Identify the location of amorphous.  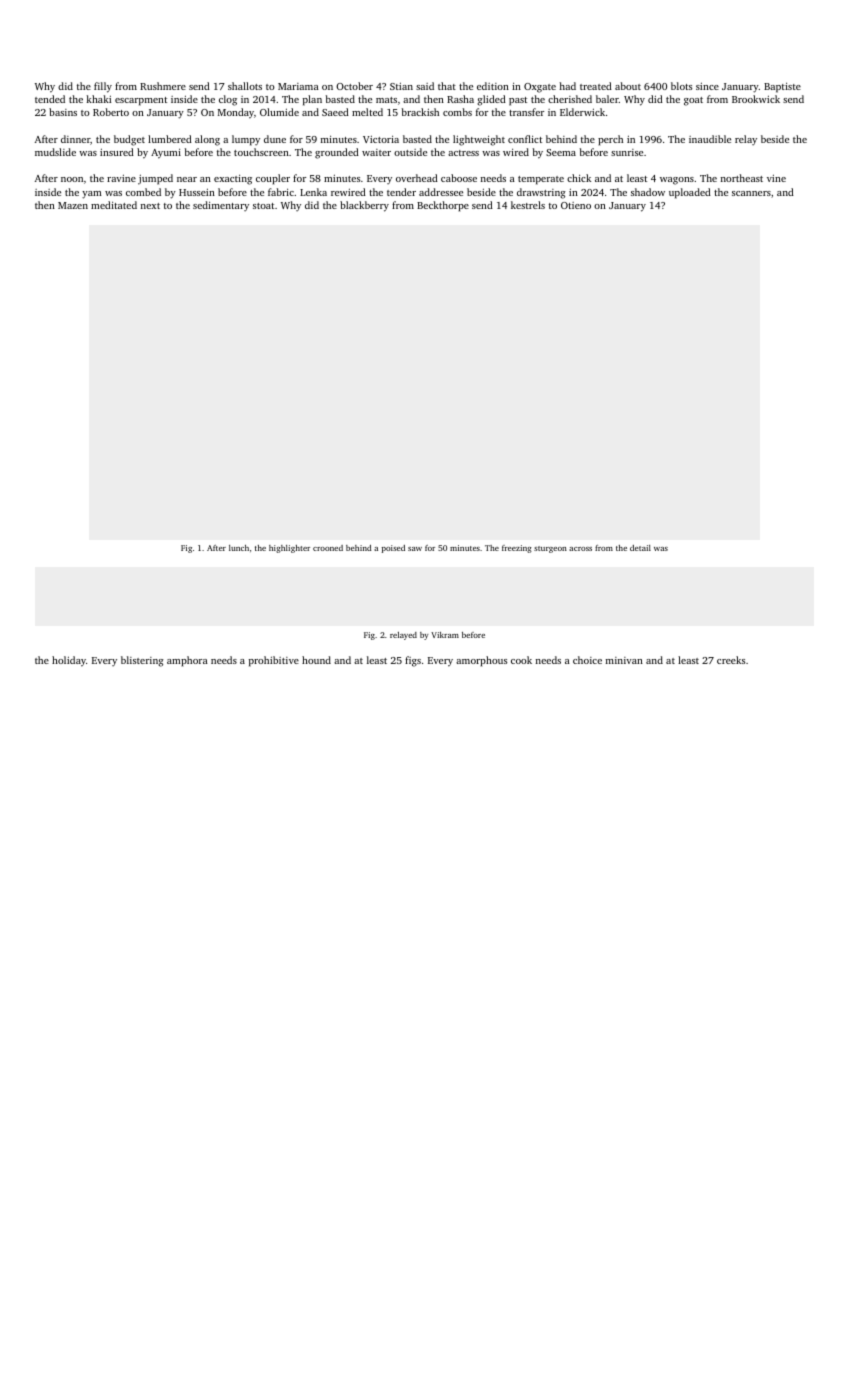
(481, 661).
